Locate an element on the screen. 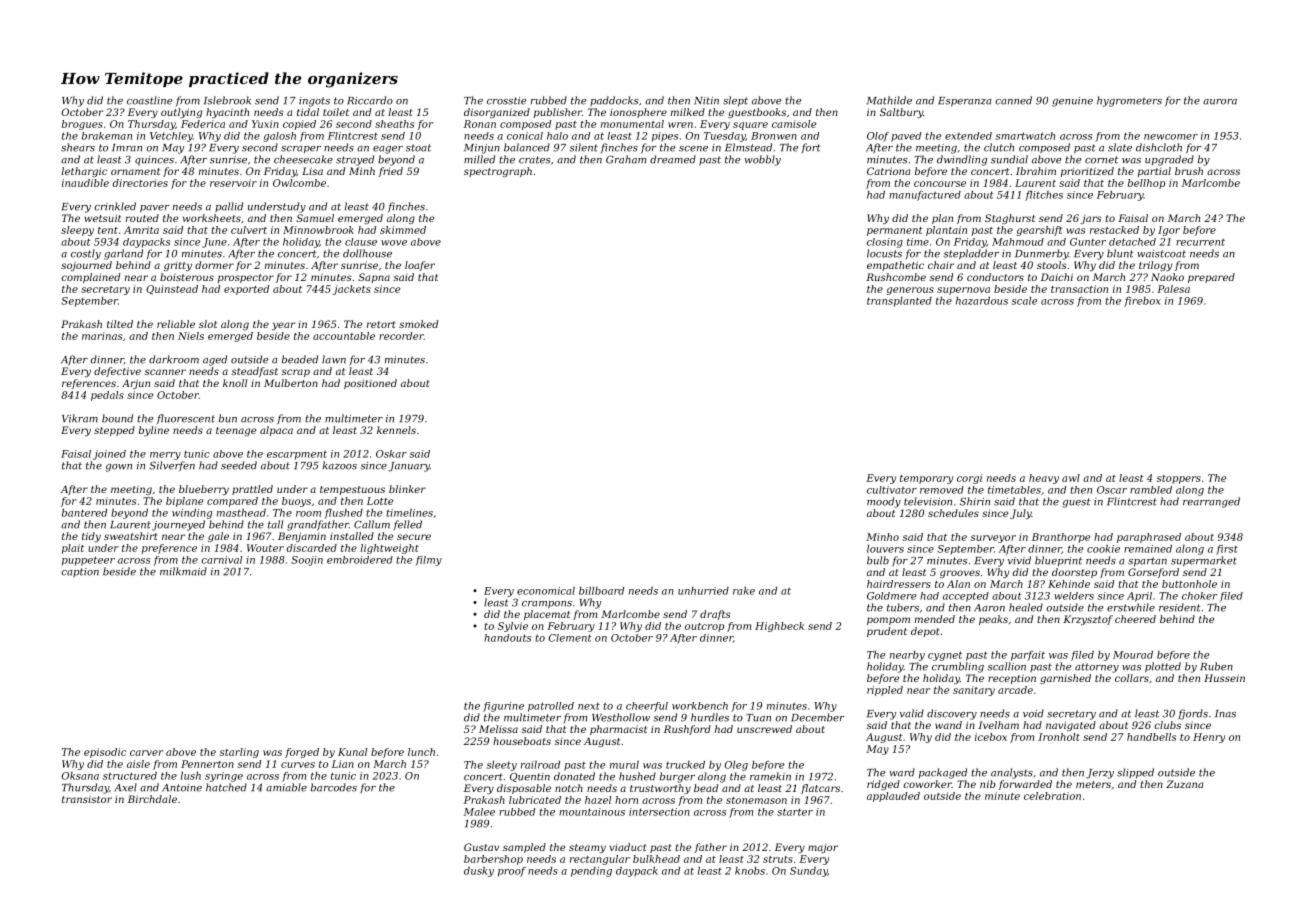 The width and height of the screenshot is (1308, 924). handbells is located at coordinates (1151, 737).
